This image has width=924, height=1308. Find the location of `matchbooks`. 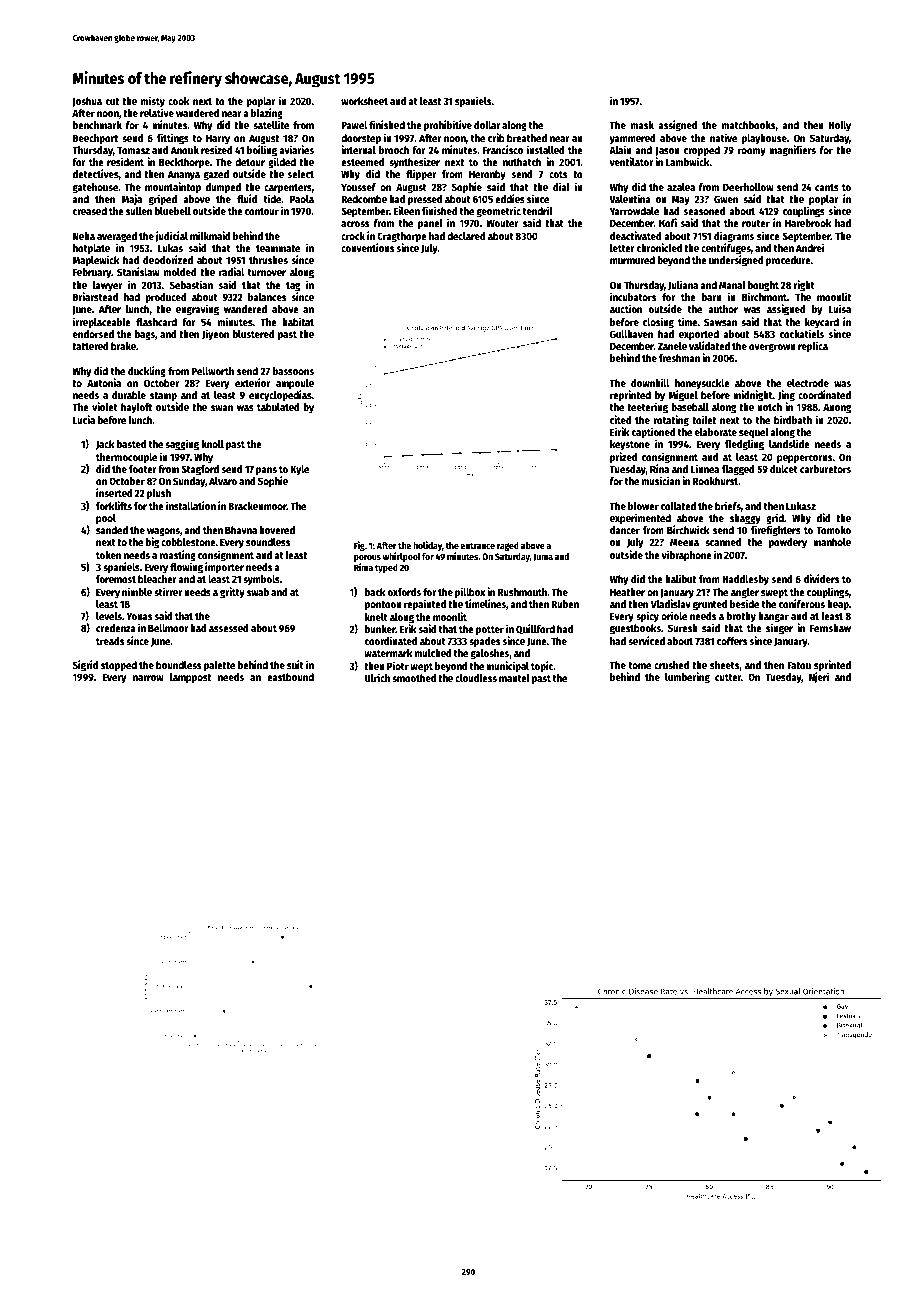

matchbooks is located at coordinates (749, 125).
